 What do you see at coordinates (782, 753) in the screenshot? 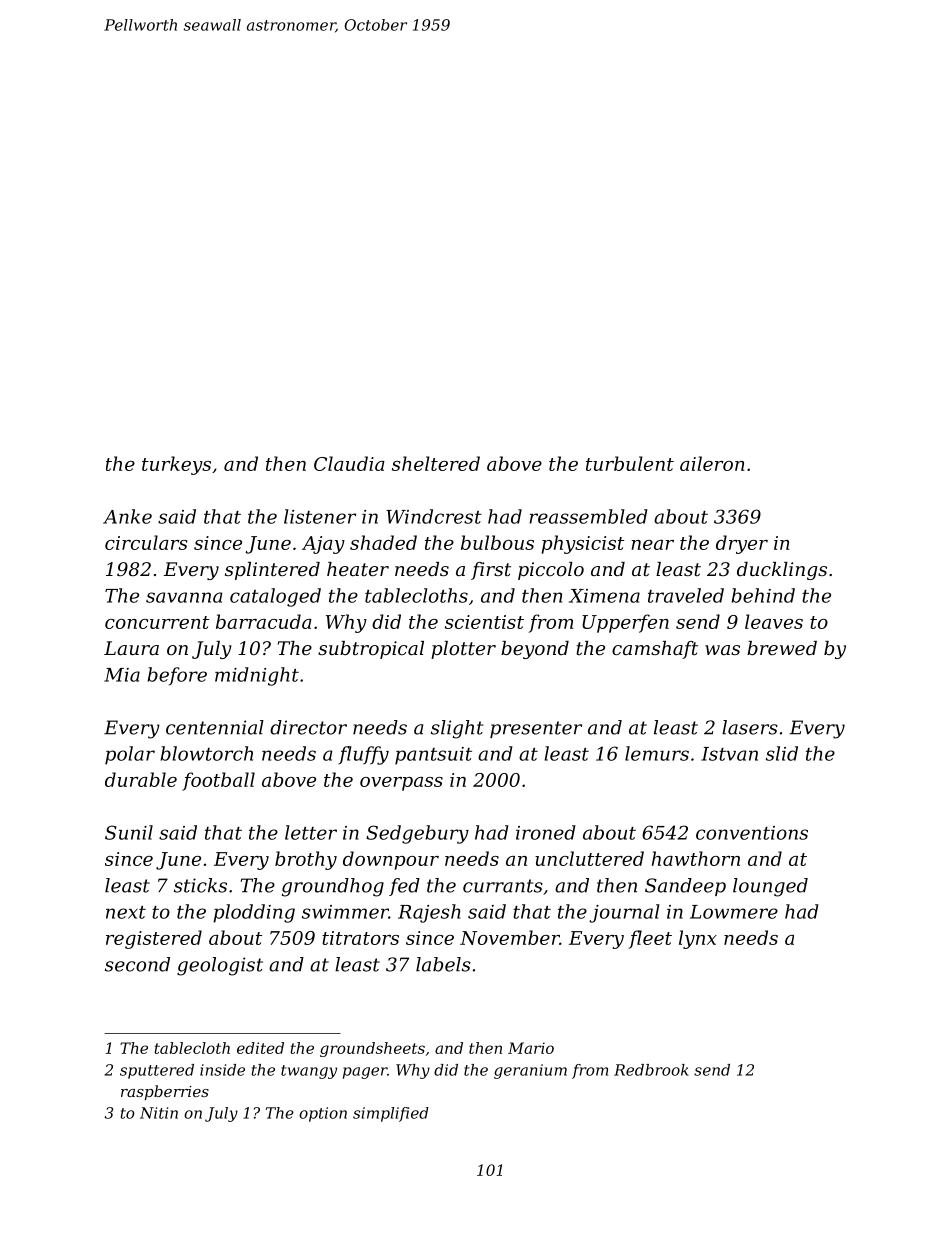
I see `slid` at bounding box center [782, 753].
